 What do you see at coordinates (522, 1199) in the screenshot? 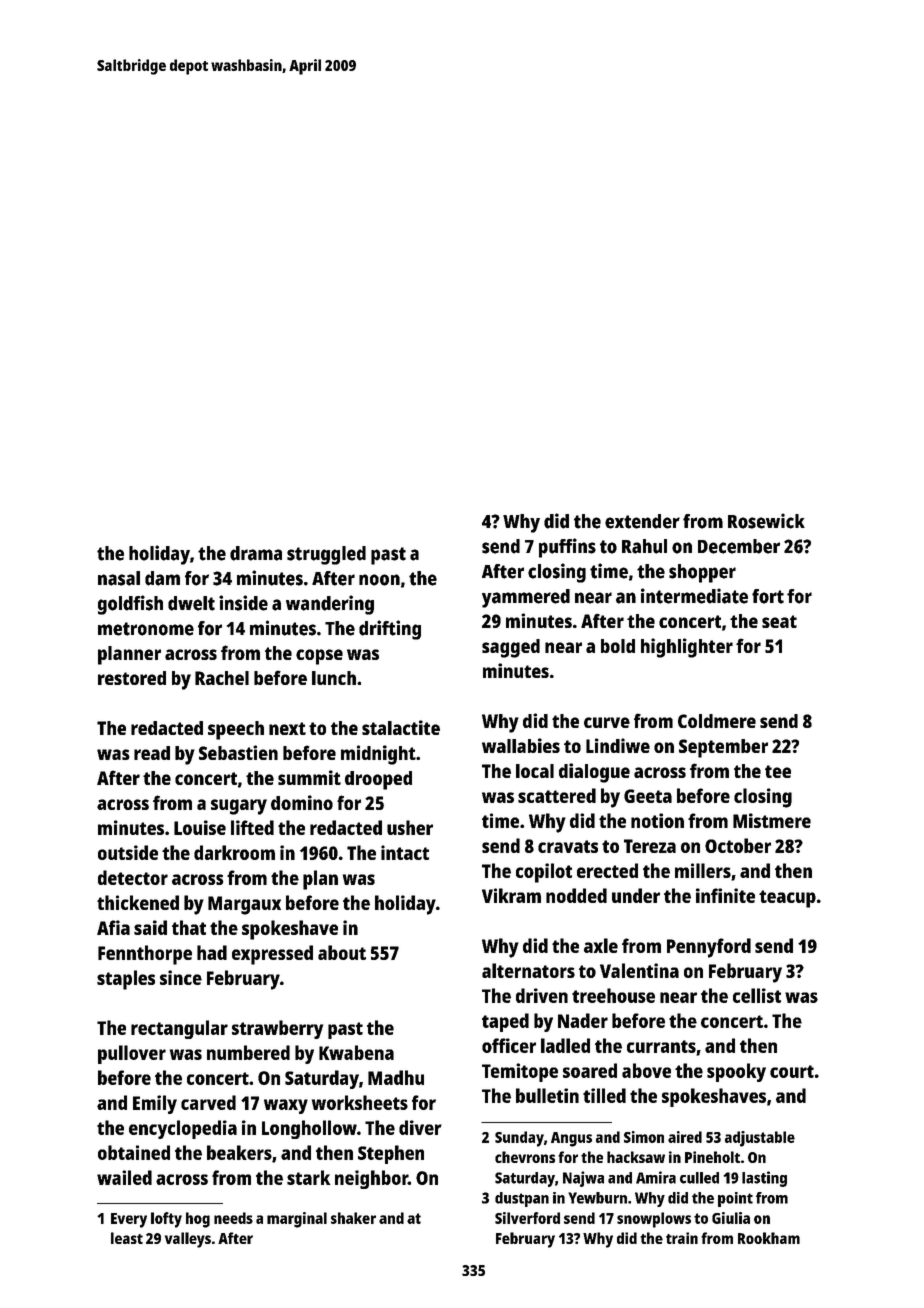
I see `dustpan` at bounding box center [522, 1199].
